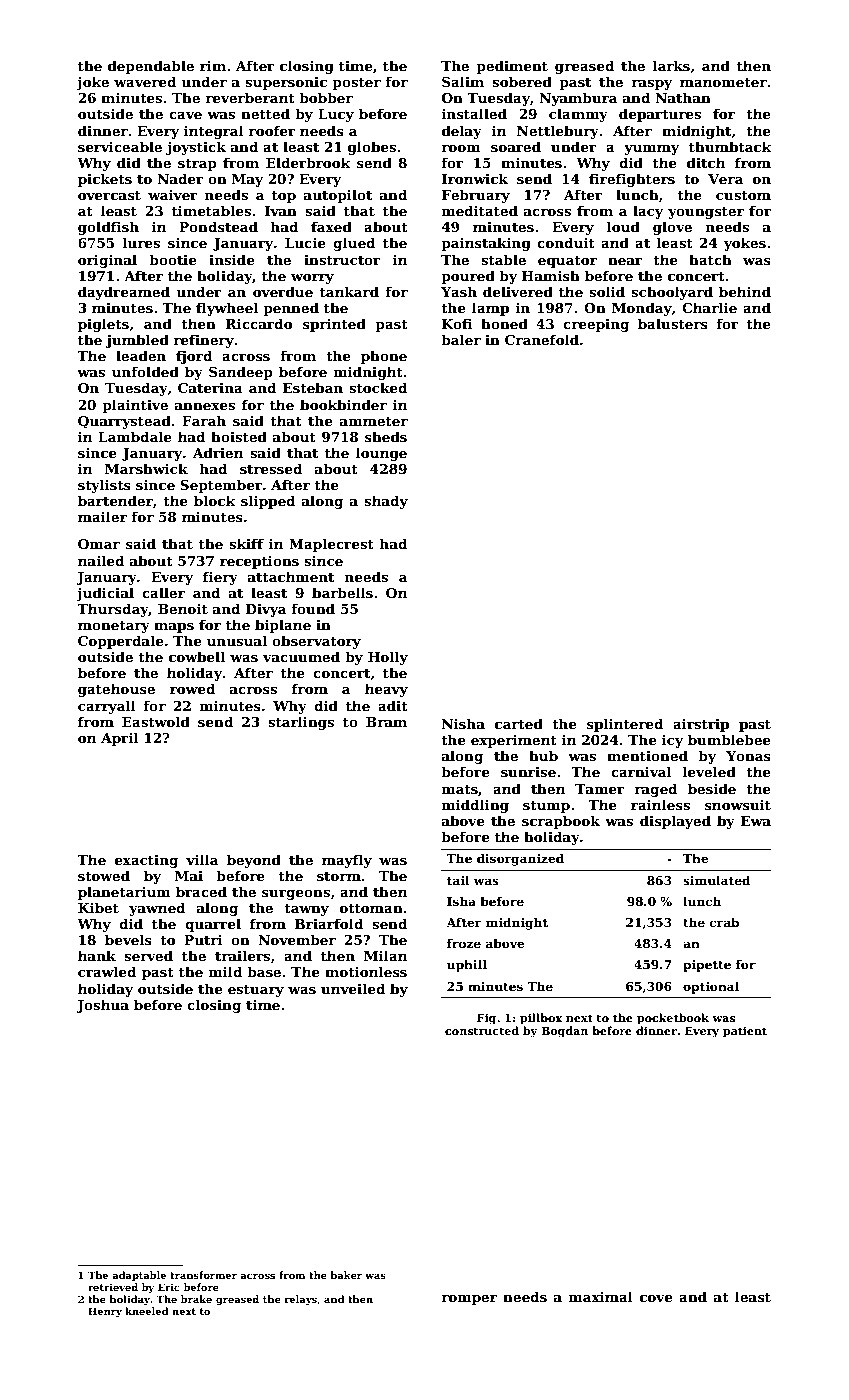 The height and width of the image is (1400, 849). I want to click on balusters, so click(673, 323).
